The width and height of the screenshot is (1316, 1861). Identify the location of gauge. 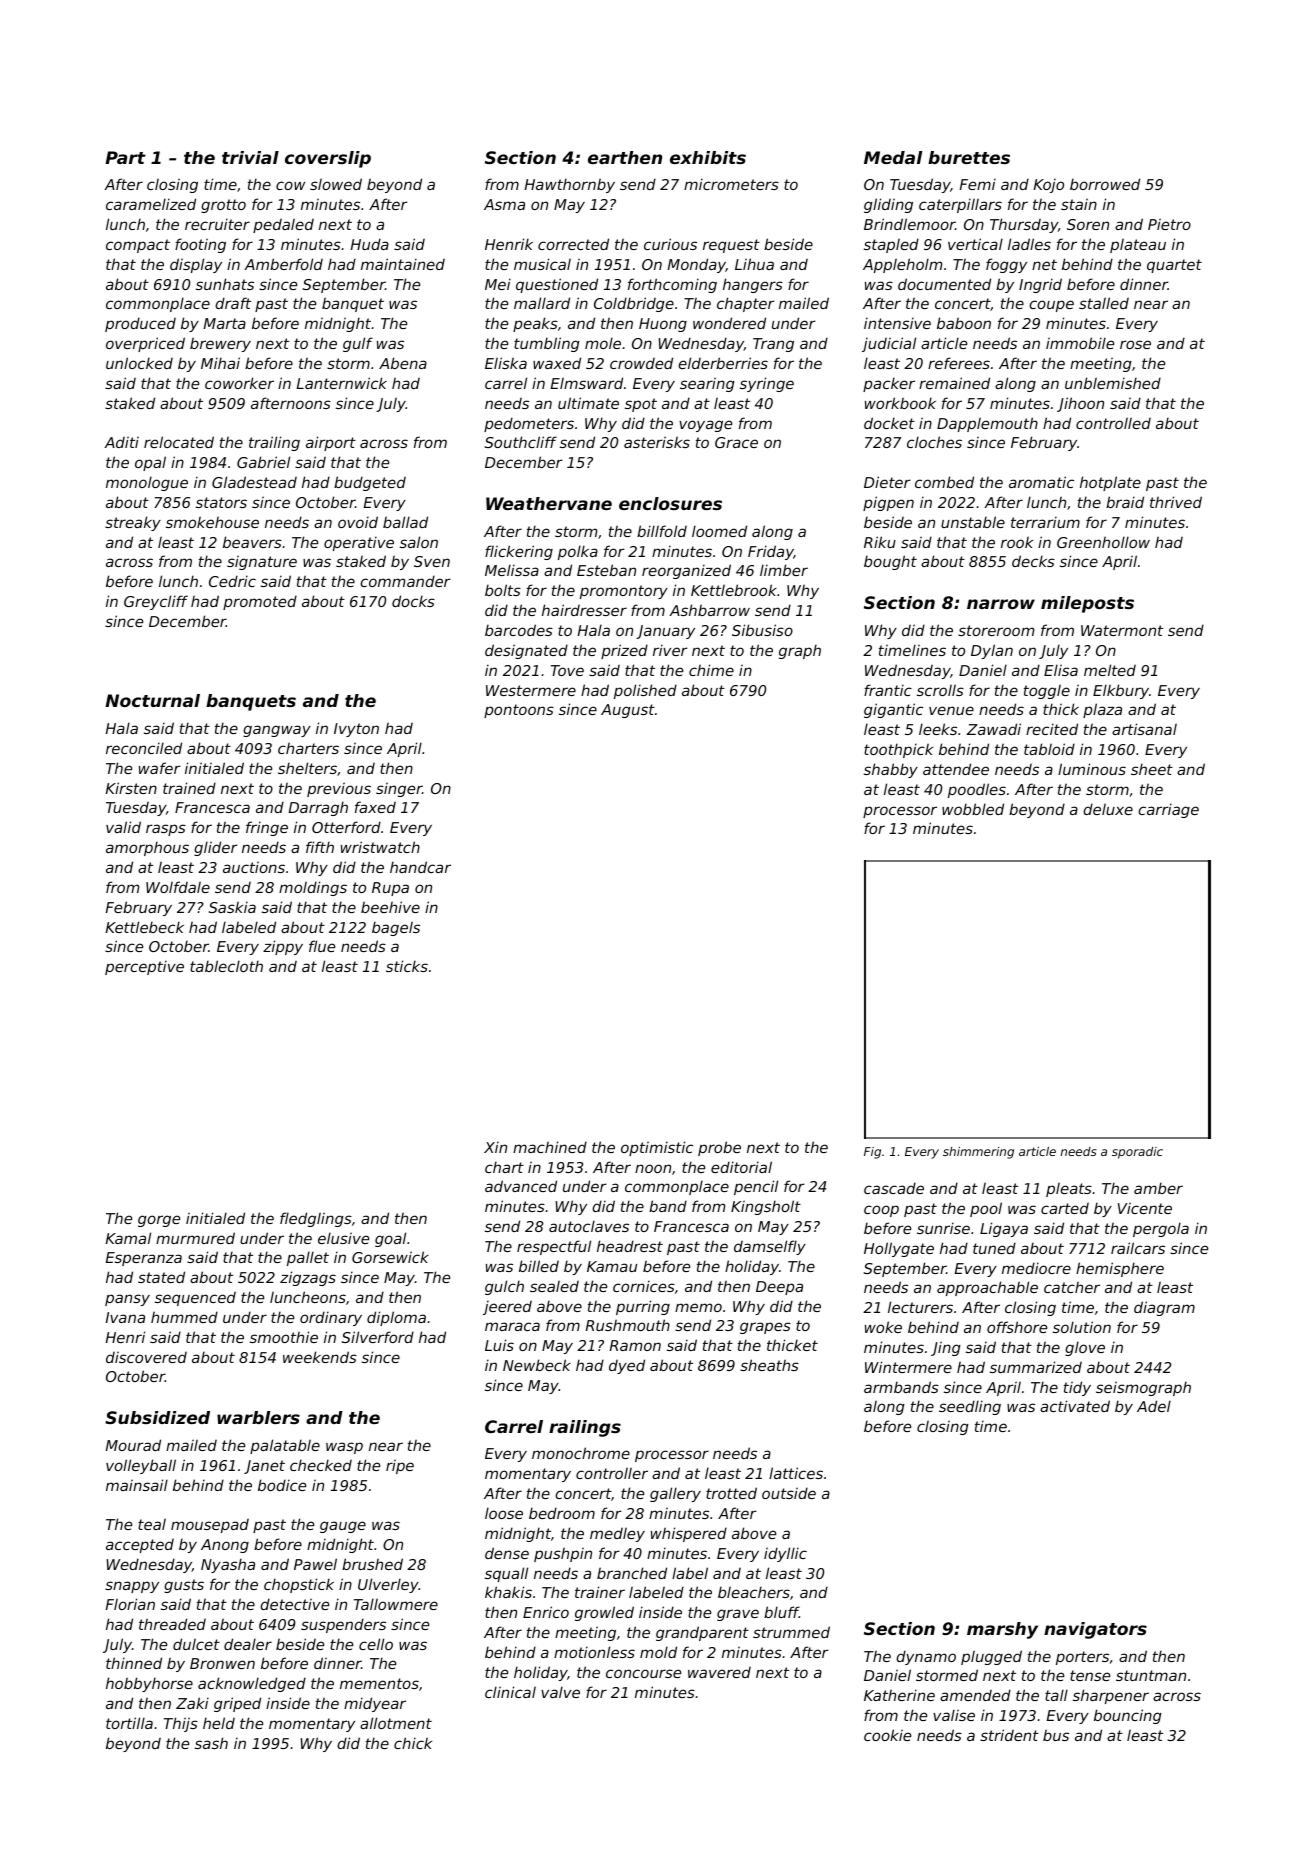
(343, 1527).
